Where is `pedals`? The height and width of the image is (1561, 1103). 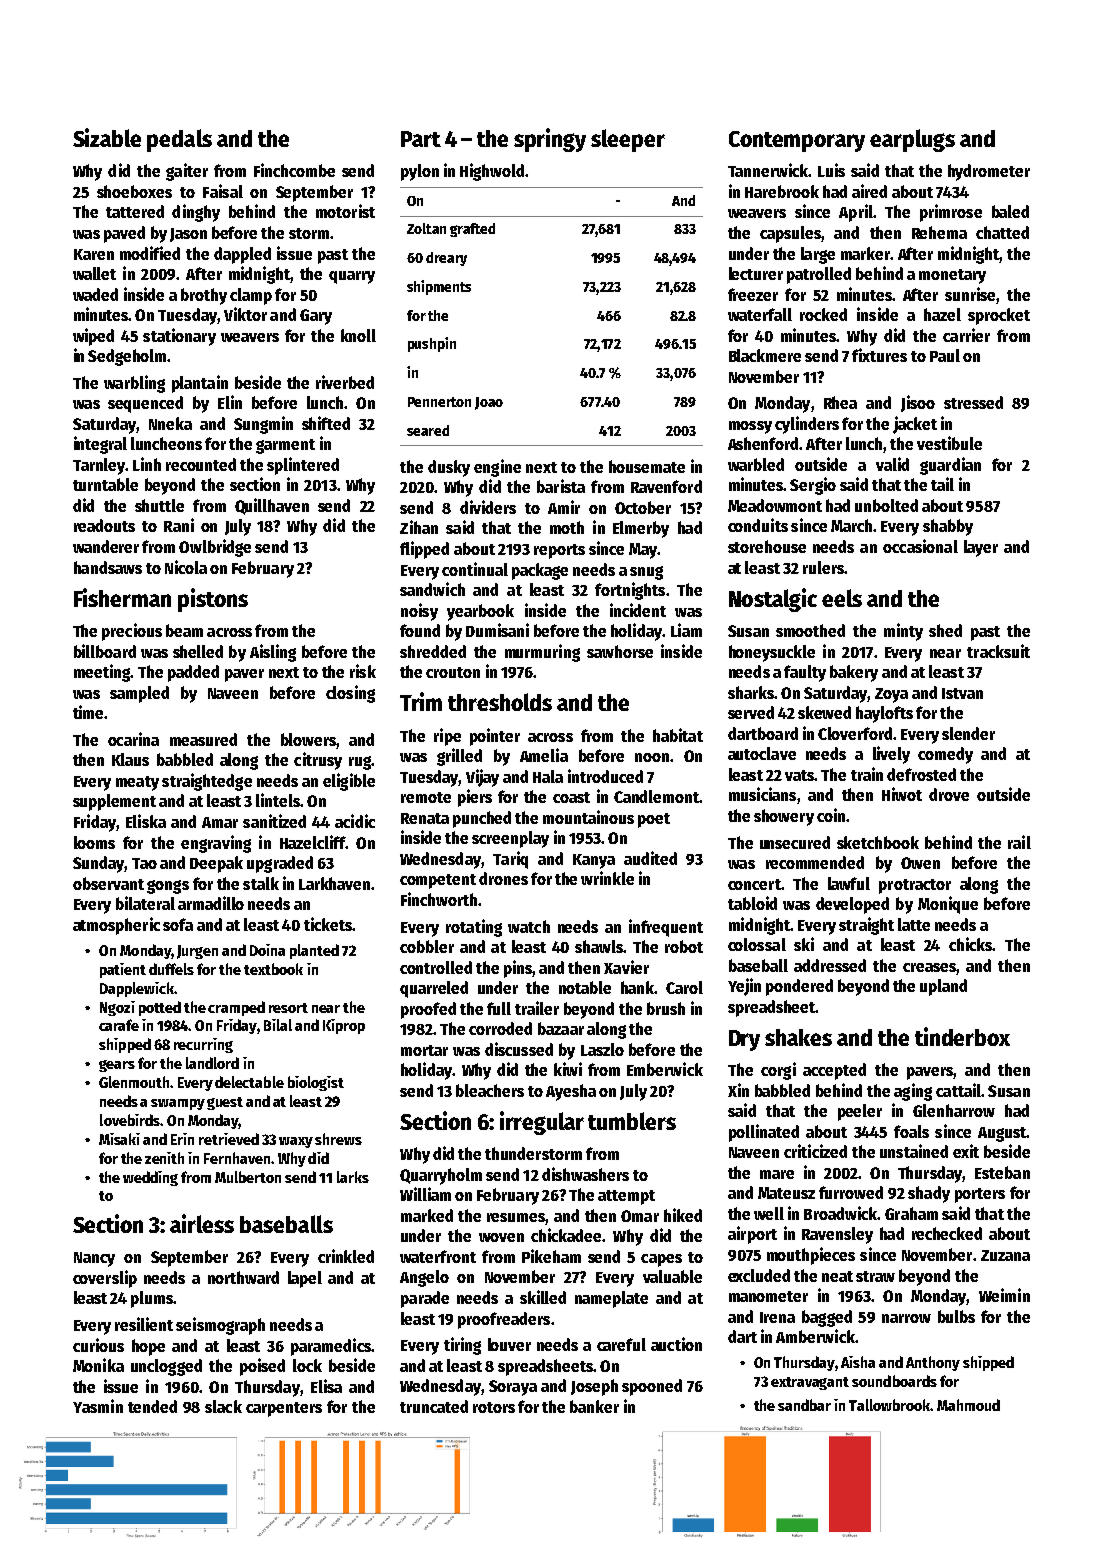
pedals is located at coordinates (179, 140).
